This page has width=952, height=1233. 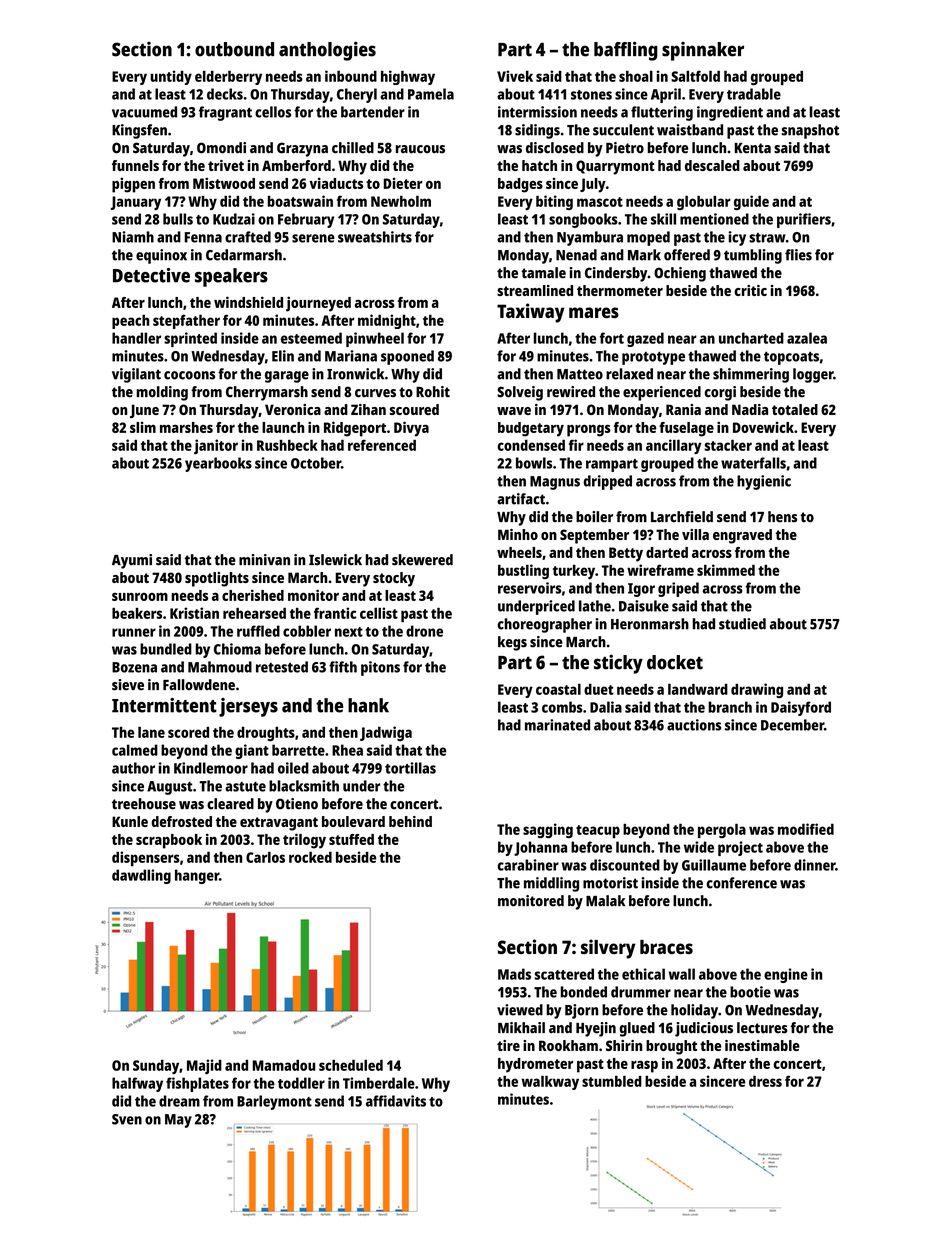 I want to click on Ochieng, so click(x=680, y=274).
